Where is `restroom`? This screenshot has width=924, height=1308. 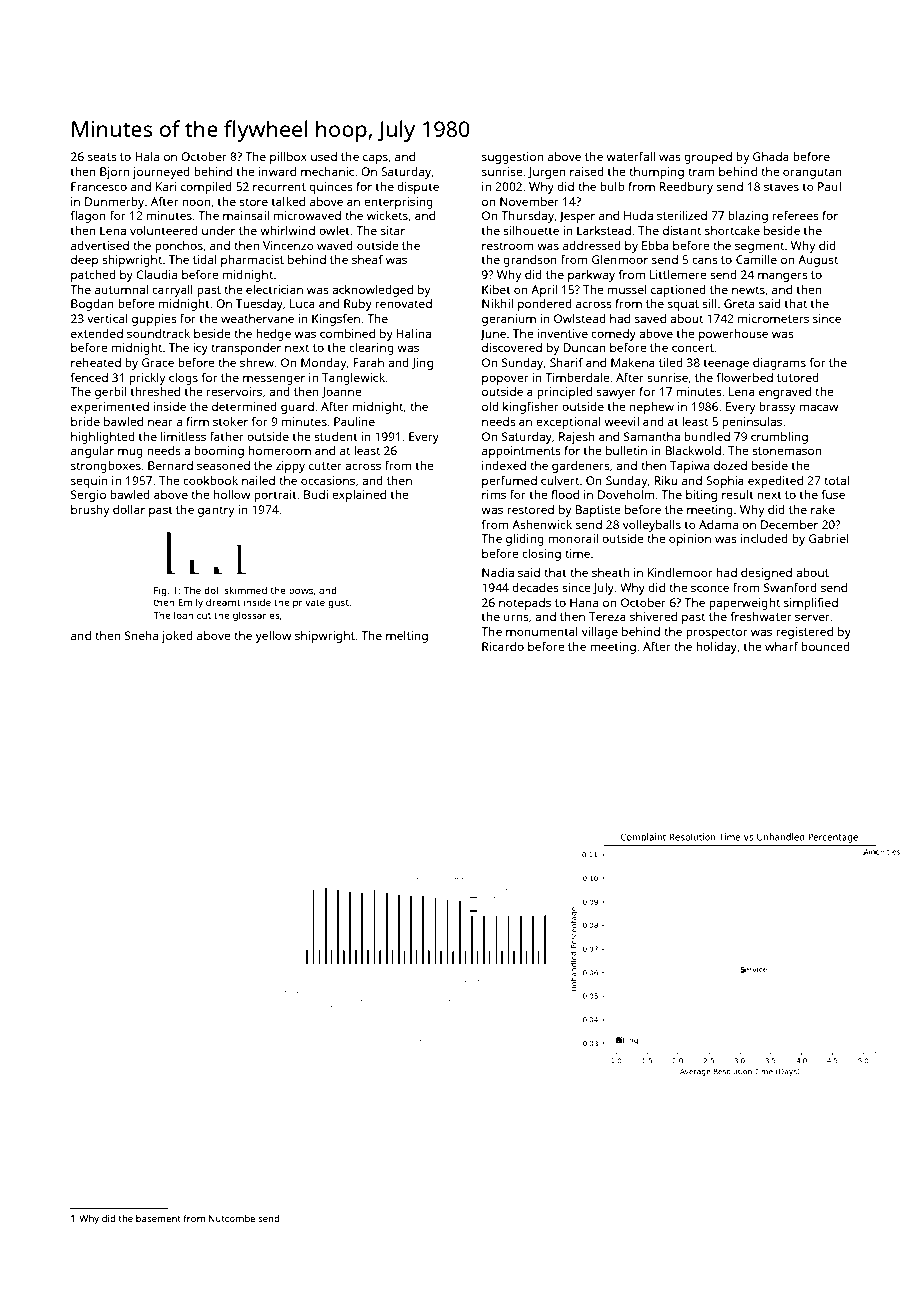 restroom is located at coordinates (508, 246).
